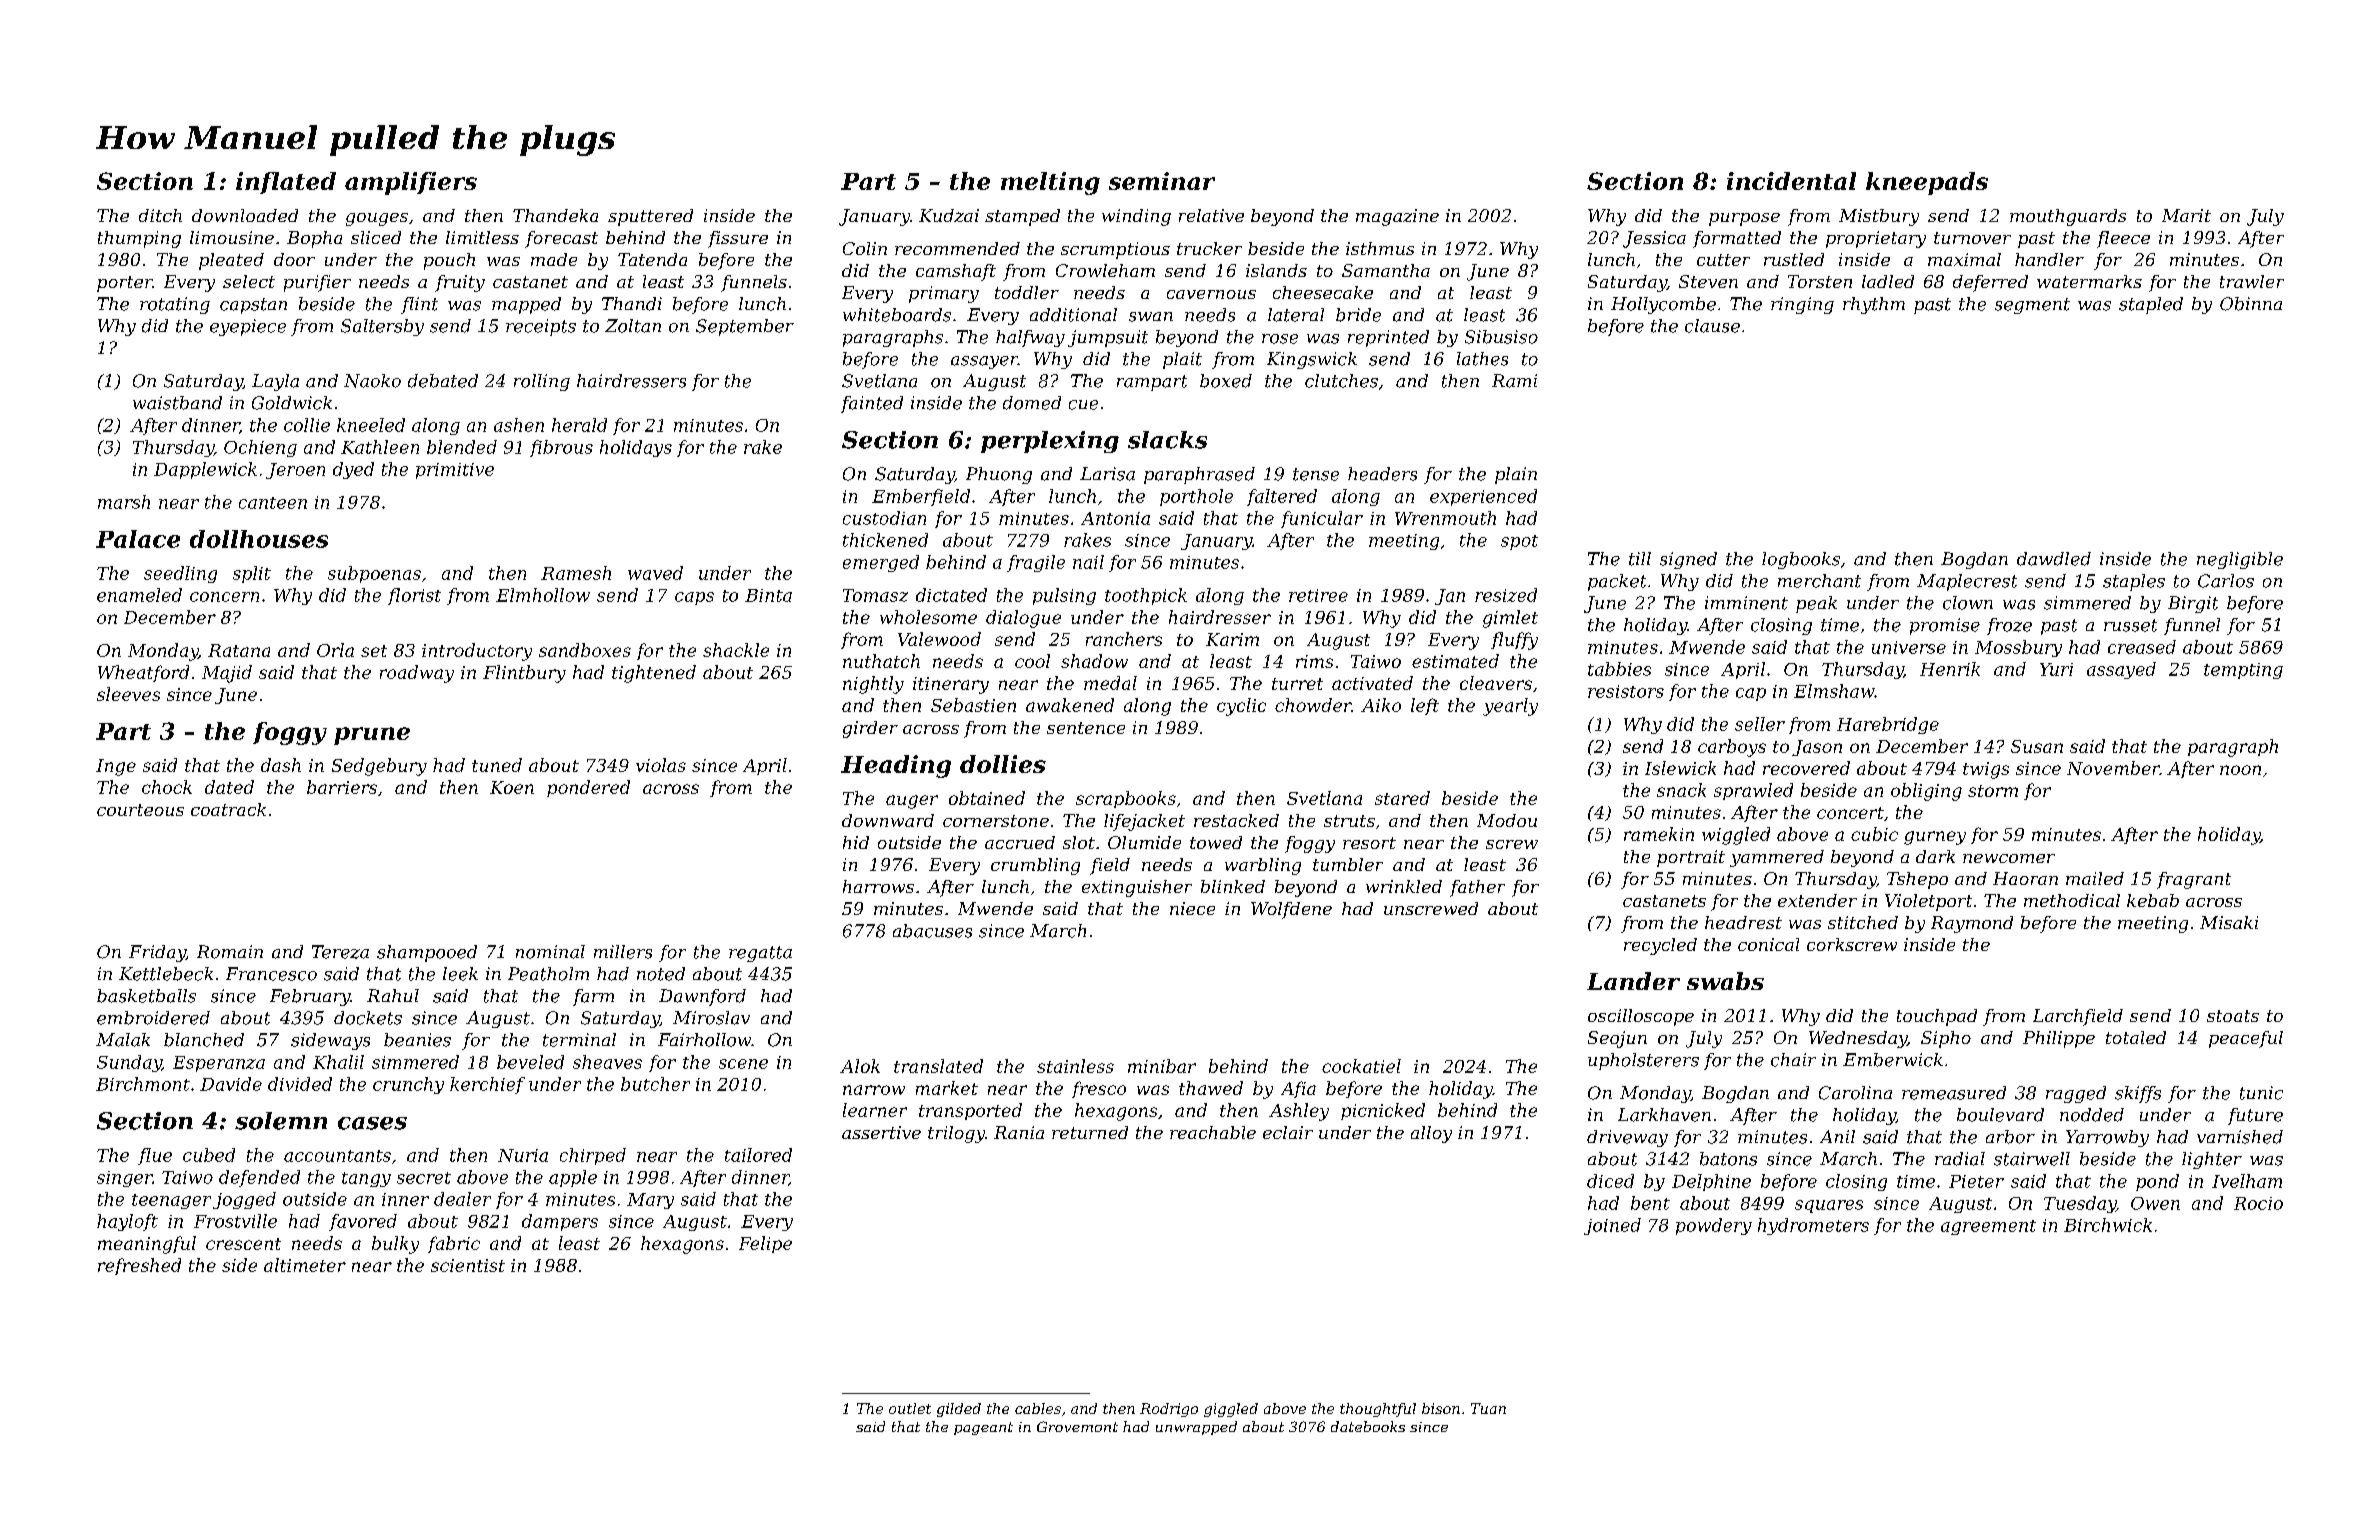  What do you see at coordinates (650, 217) in the page?
I see `sputtered` at bounding box center [650, 217].
